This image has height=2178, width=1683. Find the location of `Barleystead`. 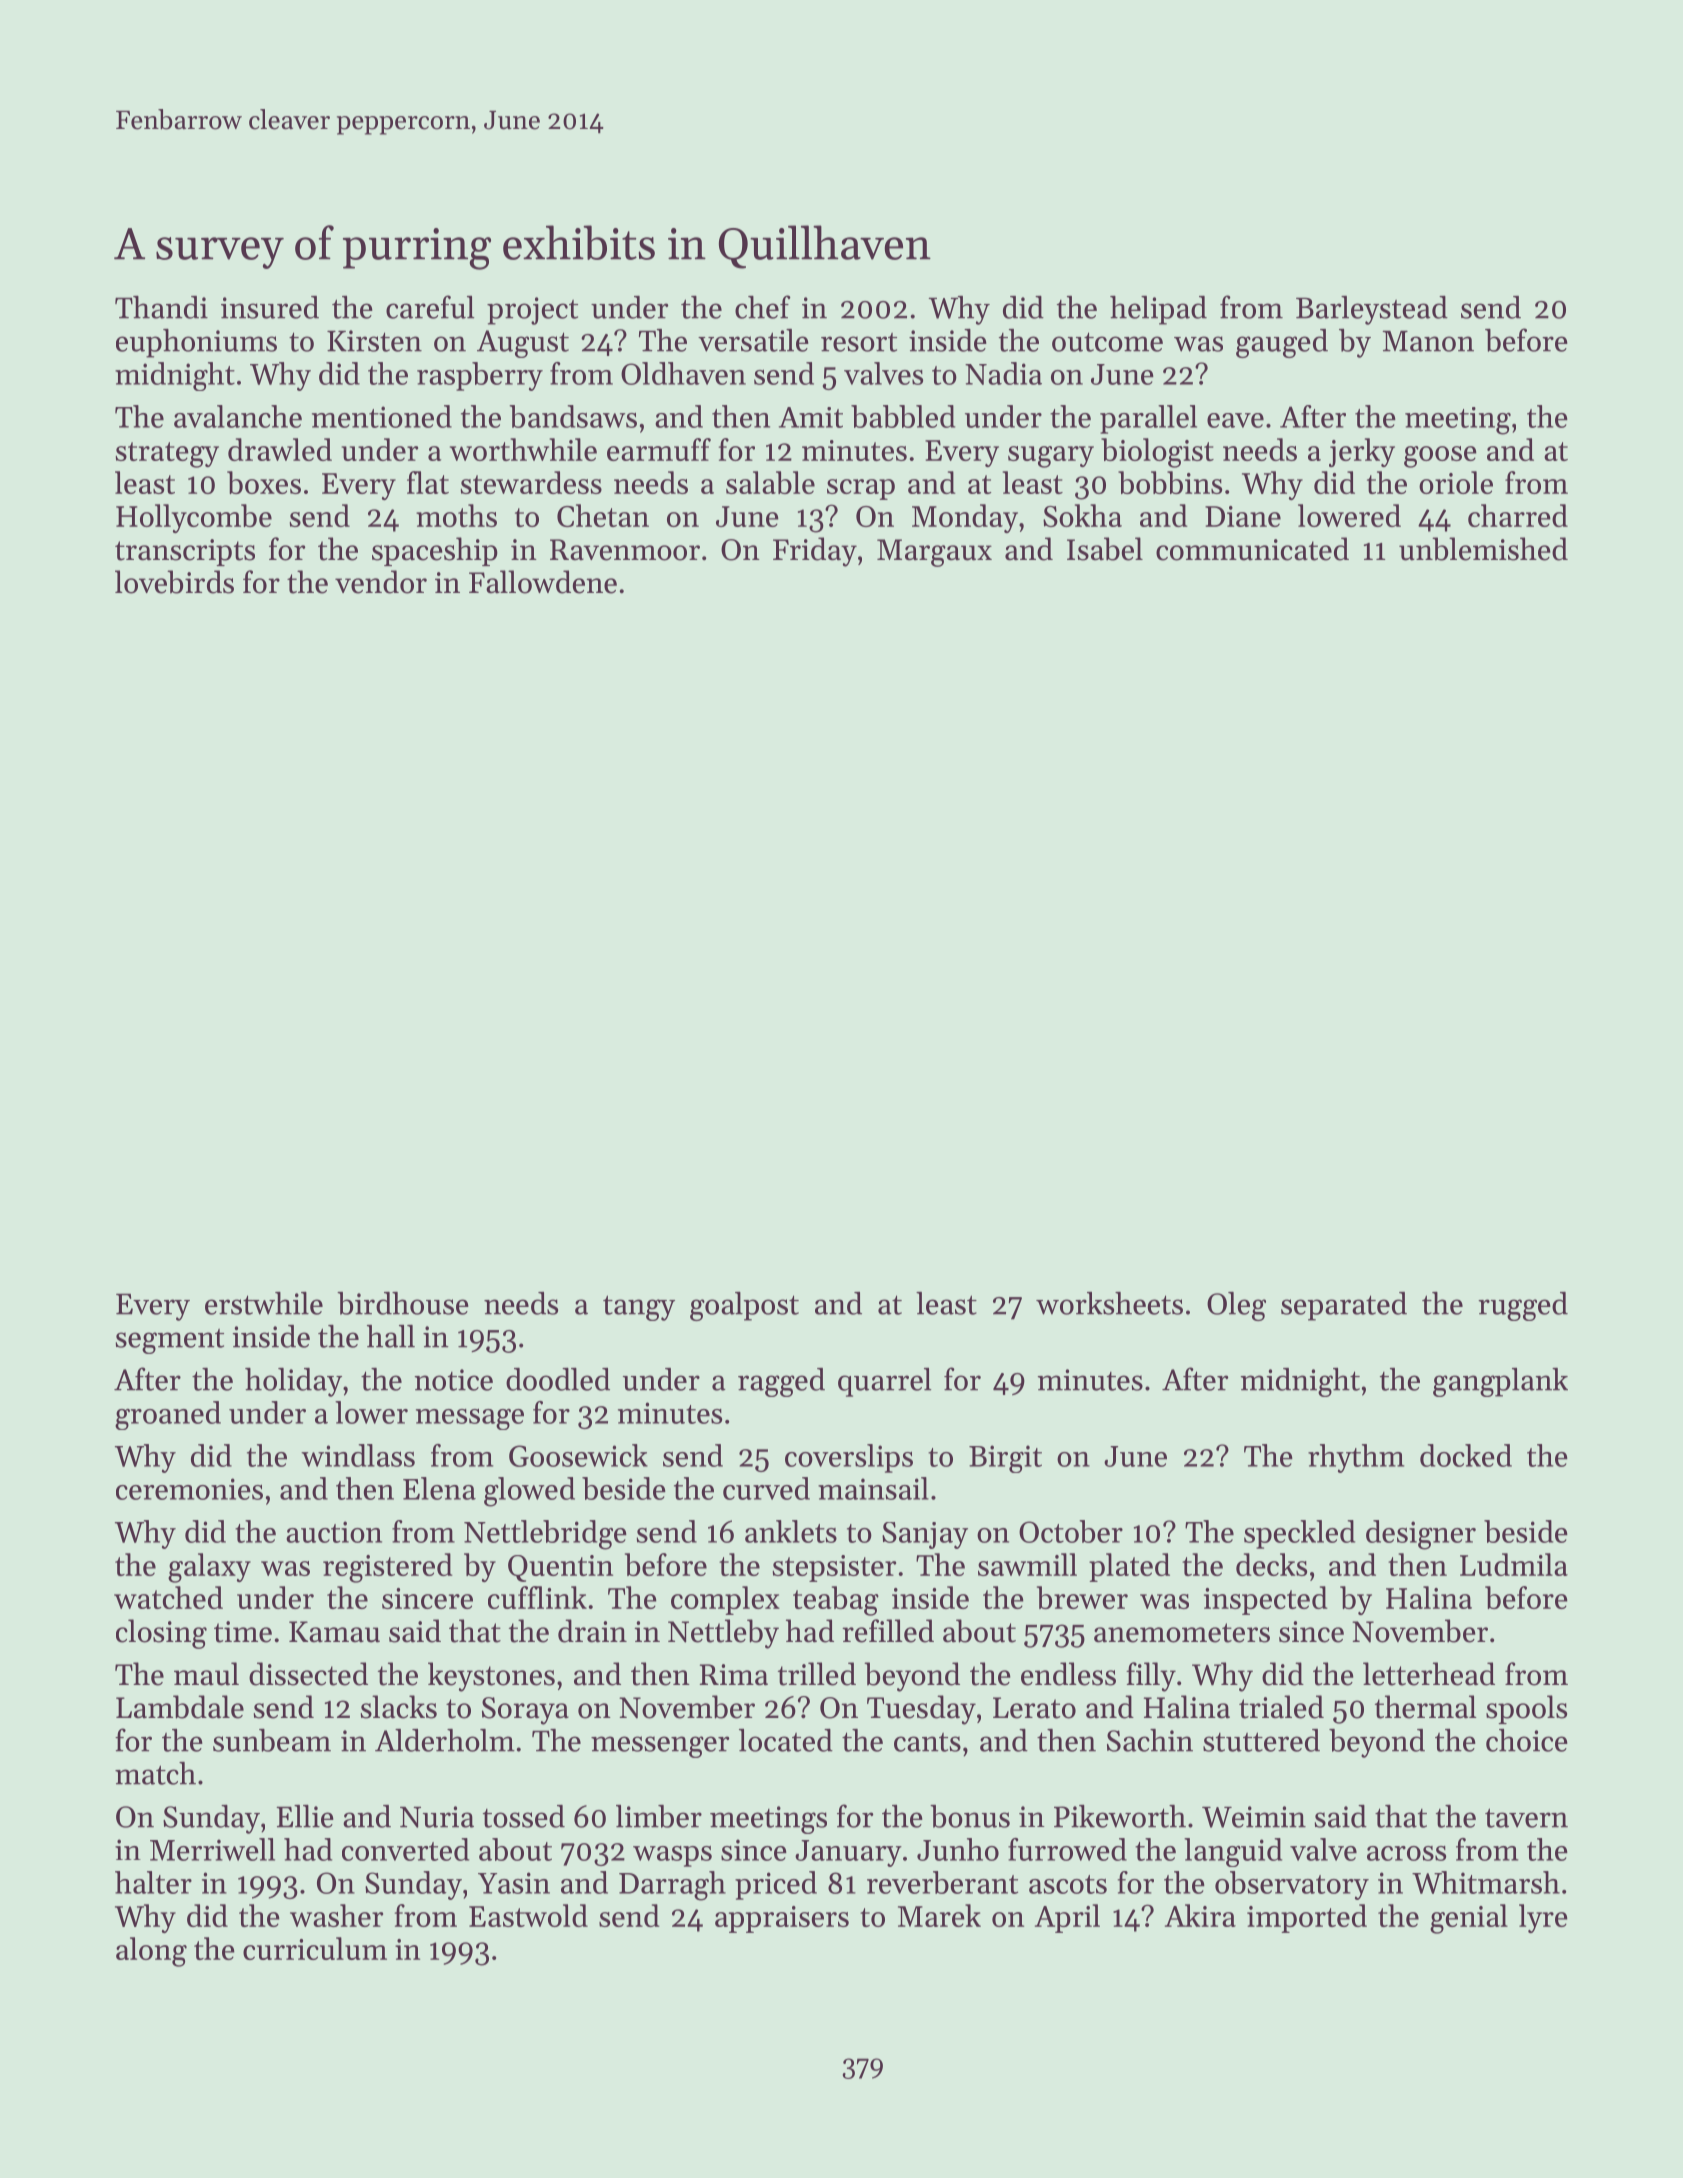

Barleystead is located at coordinates (1372, 310).
